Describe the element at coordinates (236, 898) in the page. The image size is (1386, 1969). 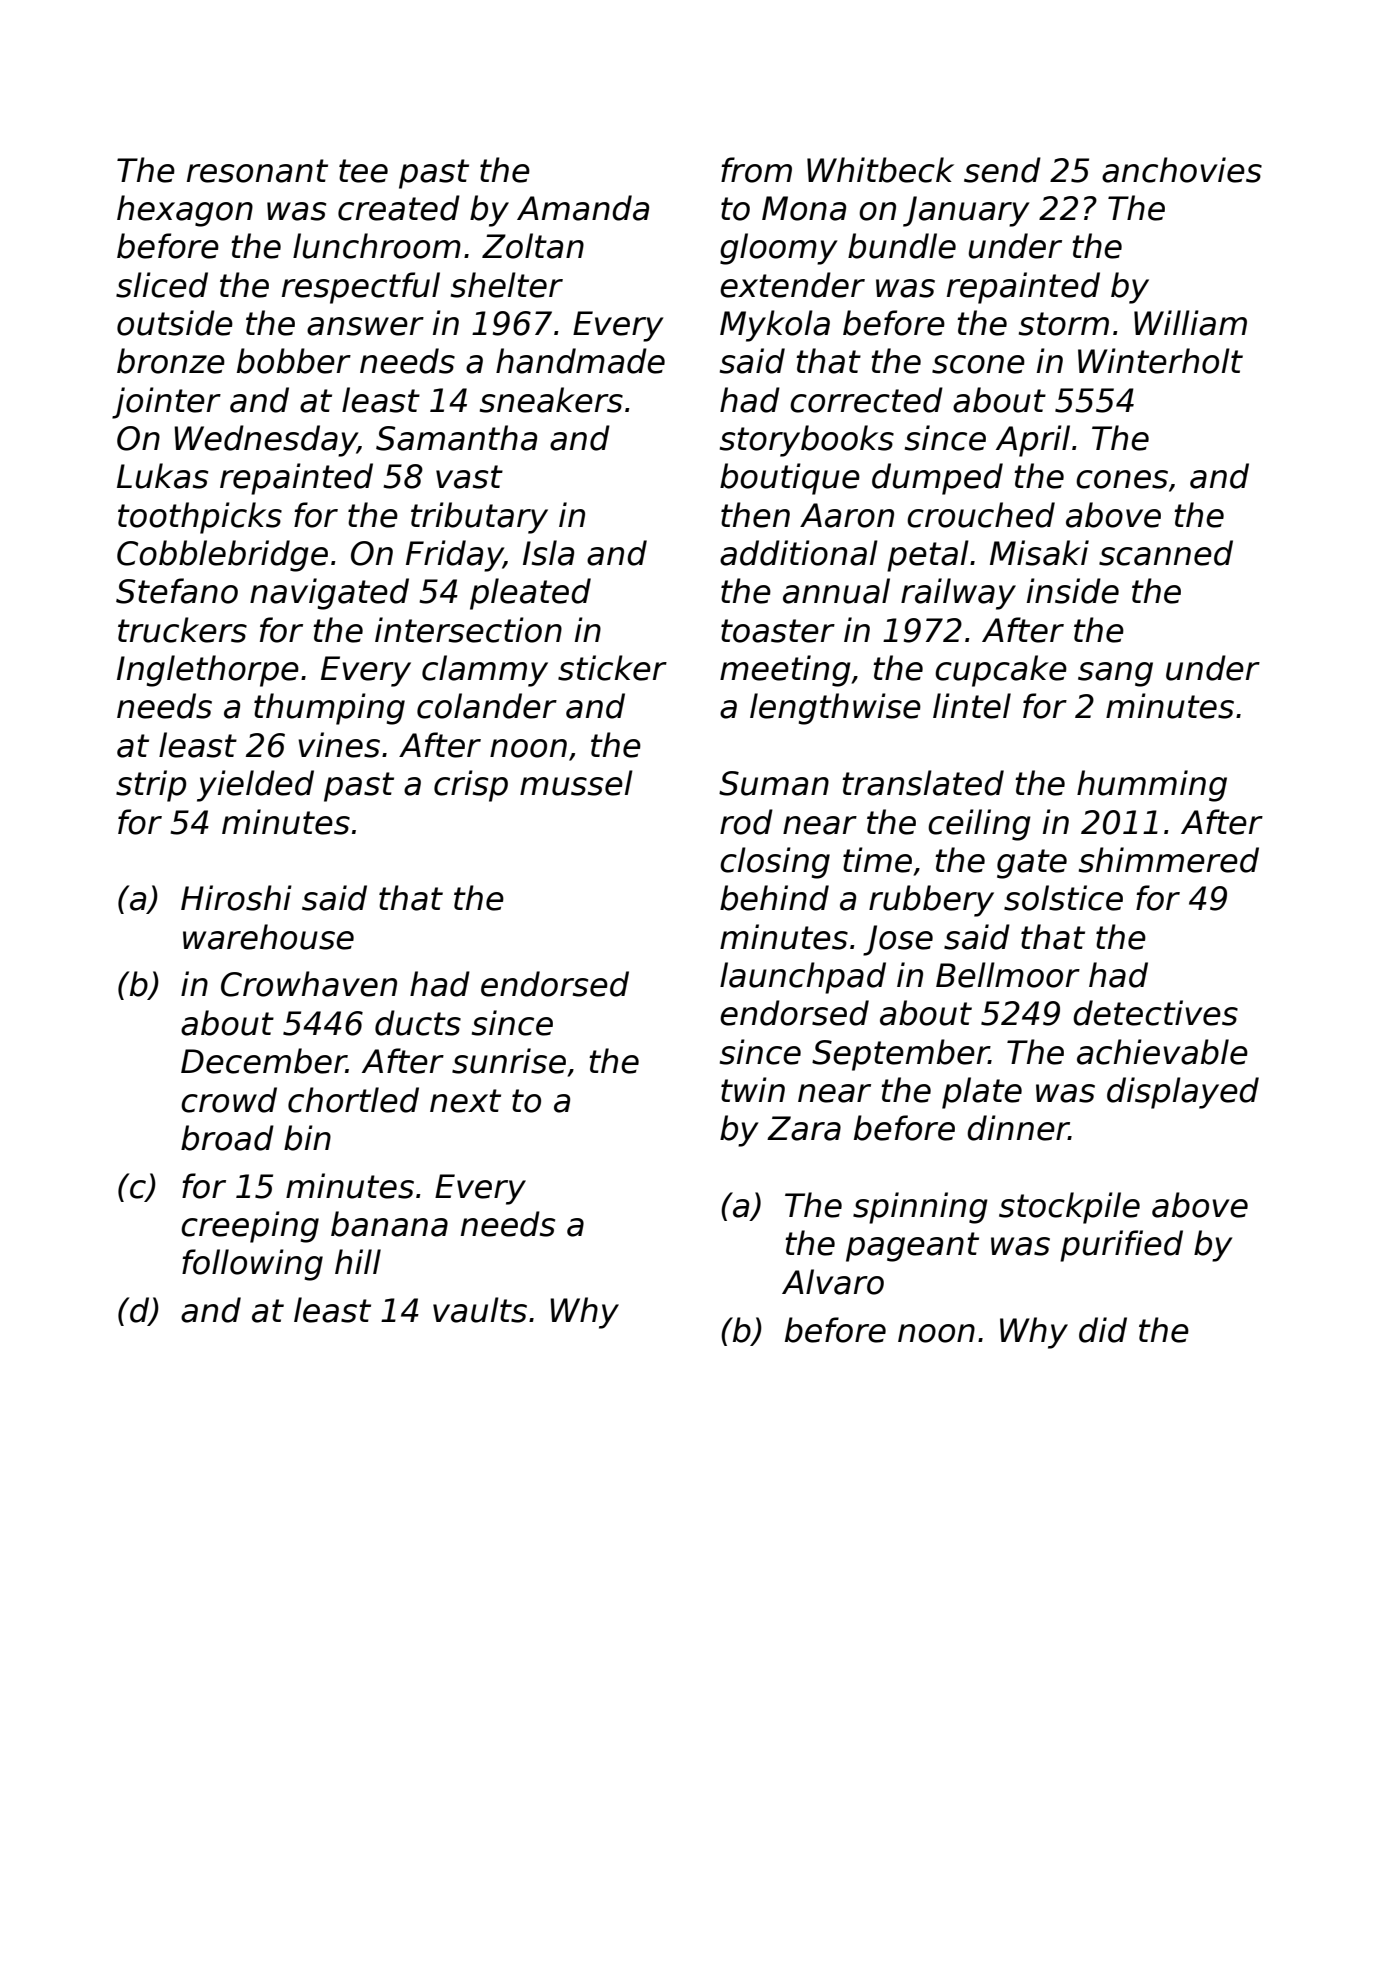
I see `Hiroshi` at that location.
